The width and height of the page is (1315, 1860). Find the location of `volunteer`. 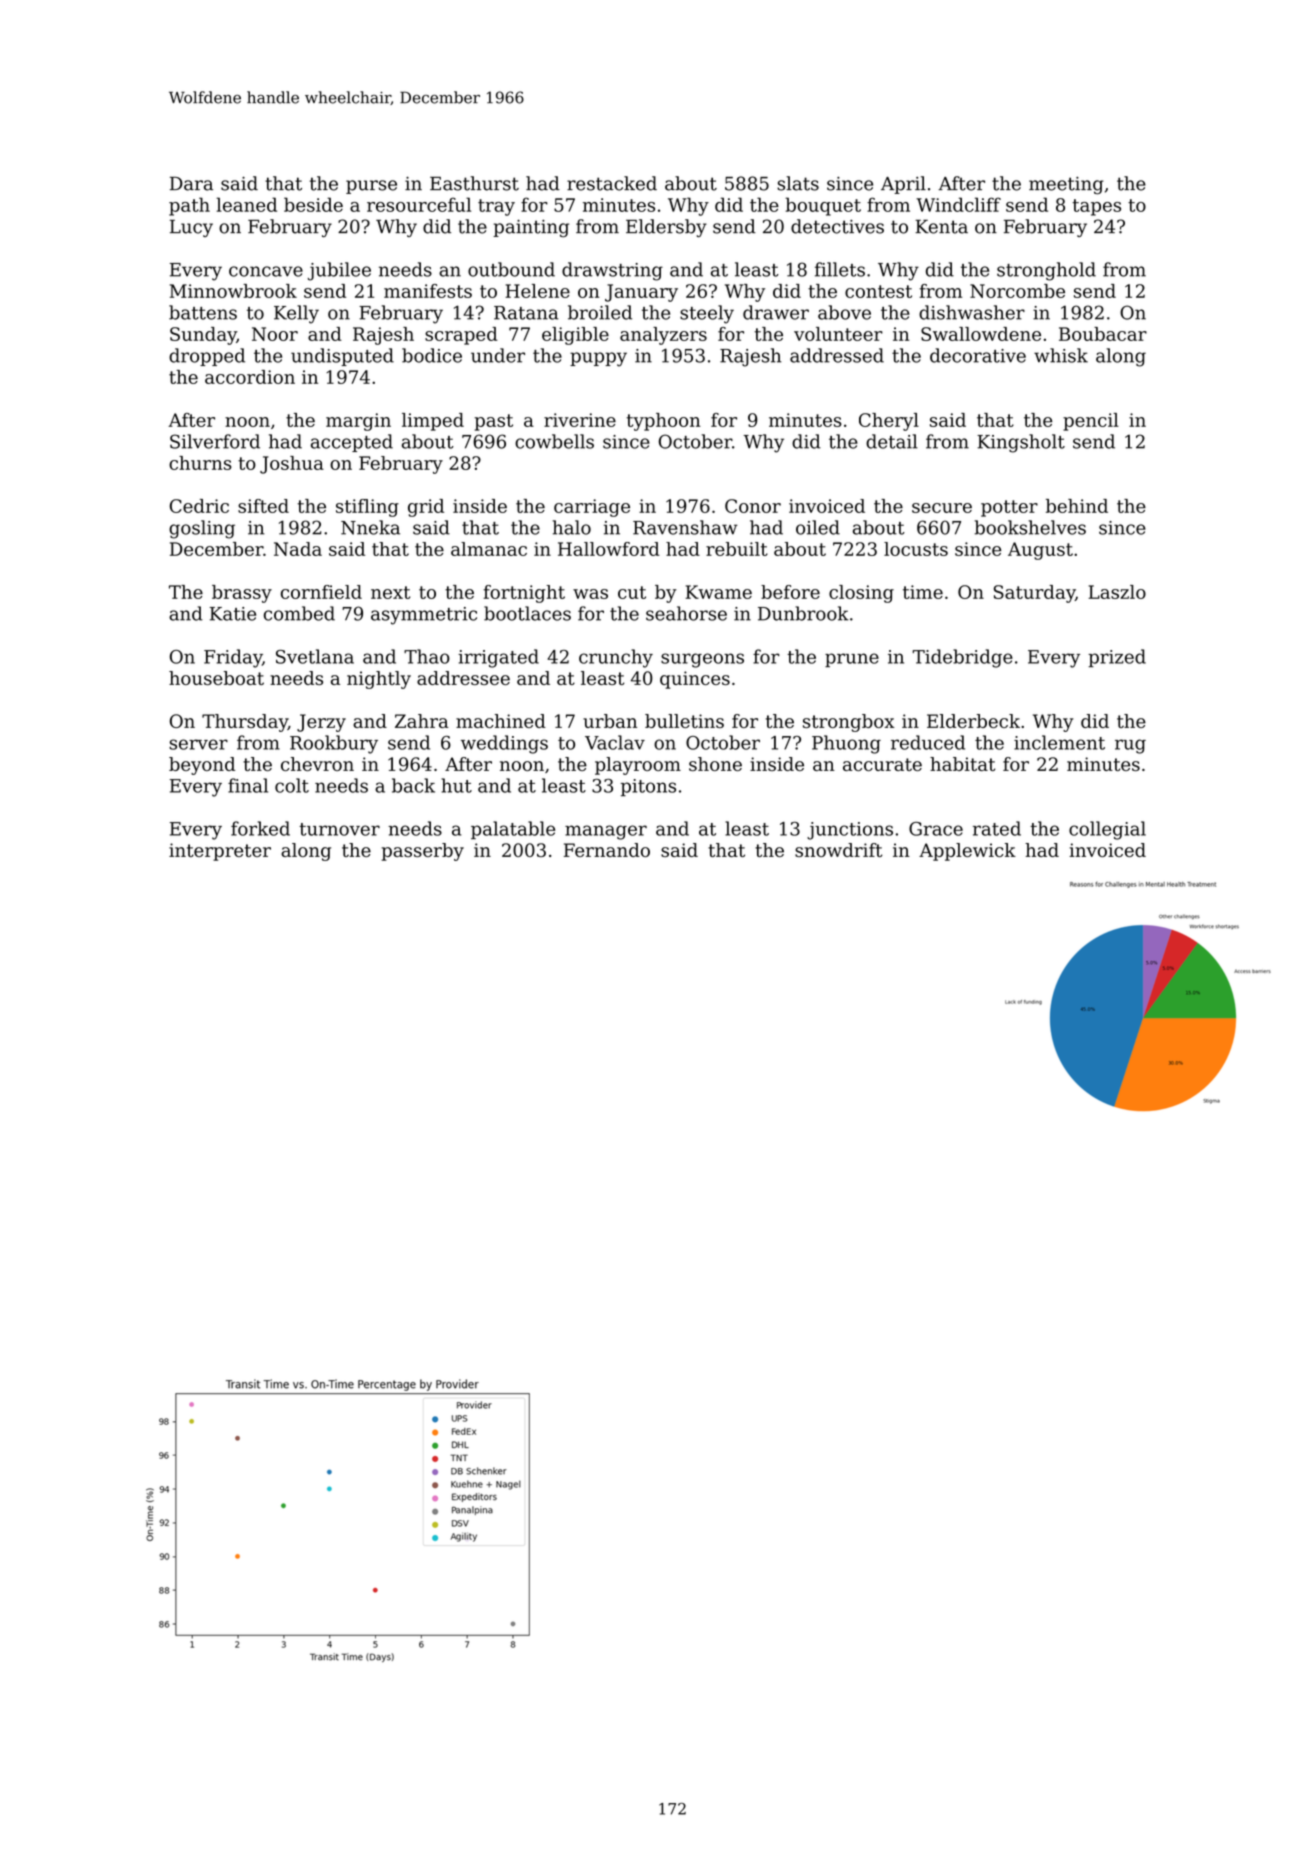

volunteer is located at coordinates (838, 334).
